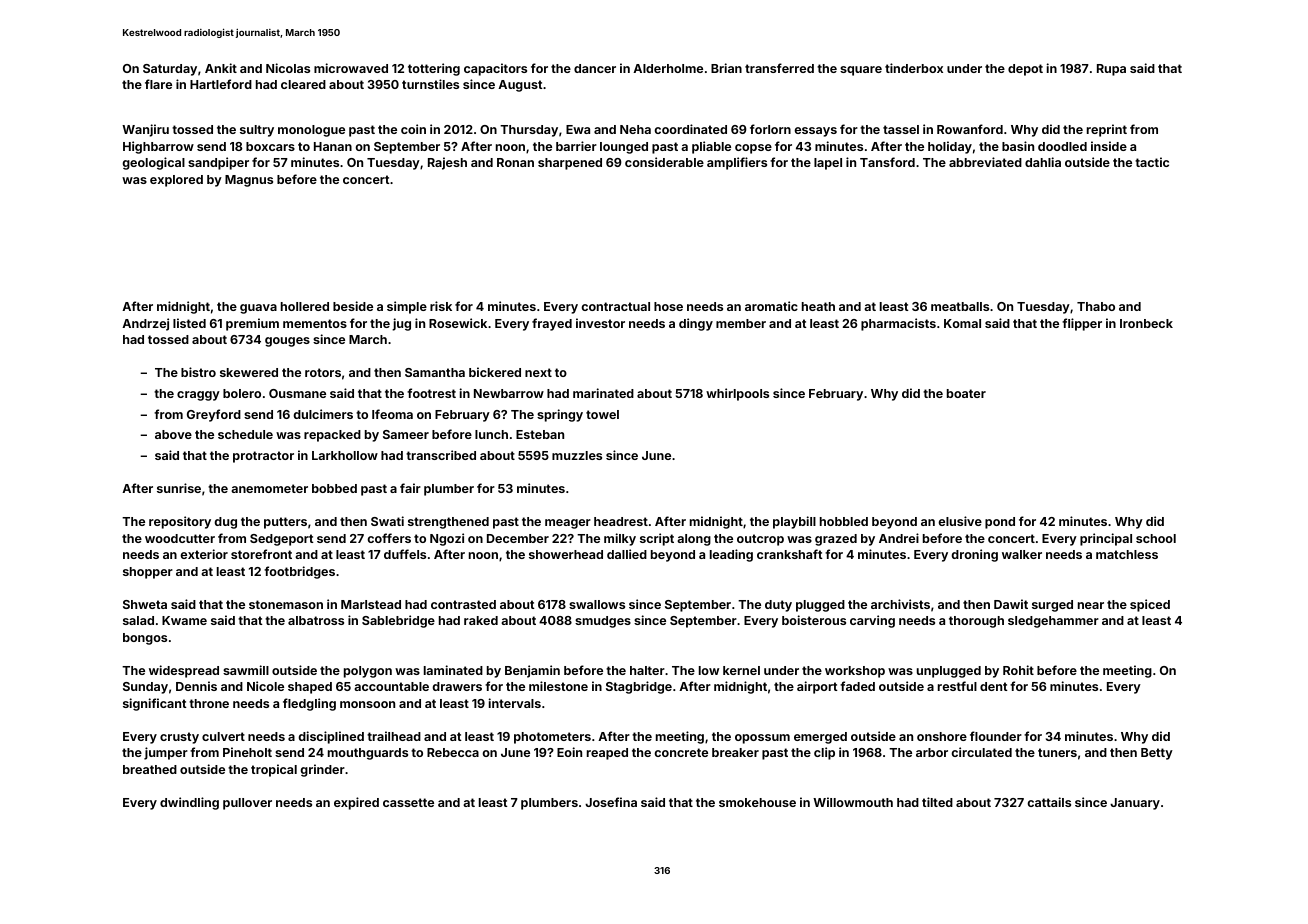 This page has height=924, width=1308. What do you see at coordinates (166, 753) in the page?
I see `jumper` at bounding box center [166, 753].
